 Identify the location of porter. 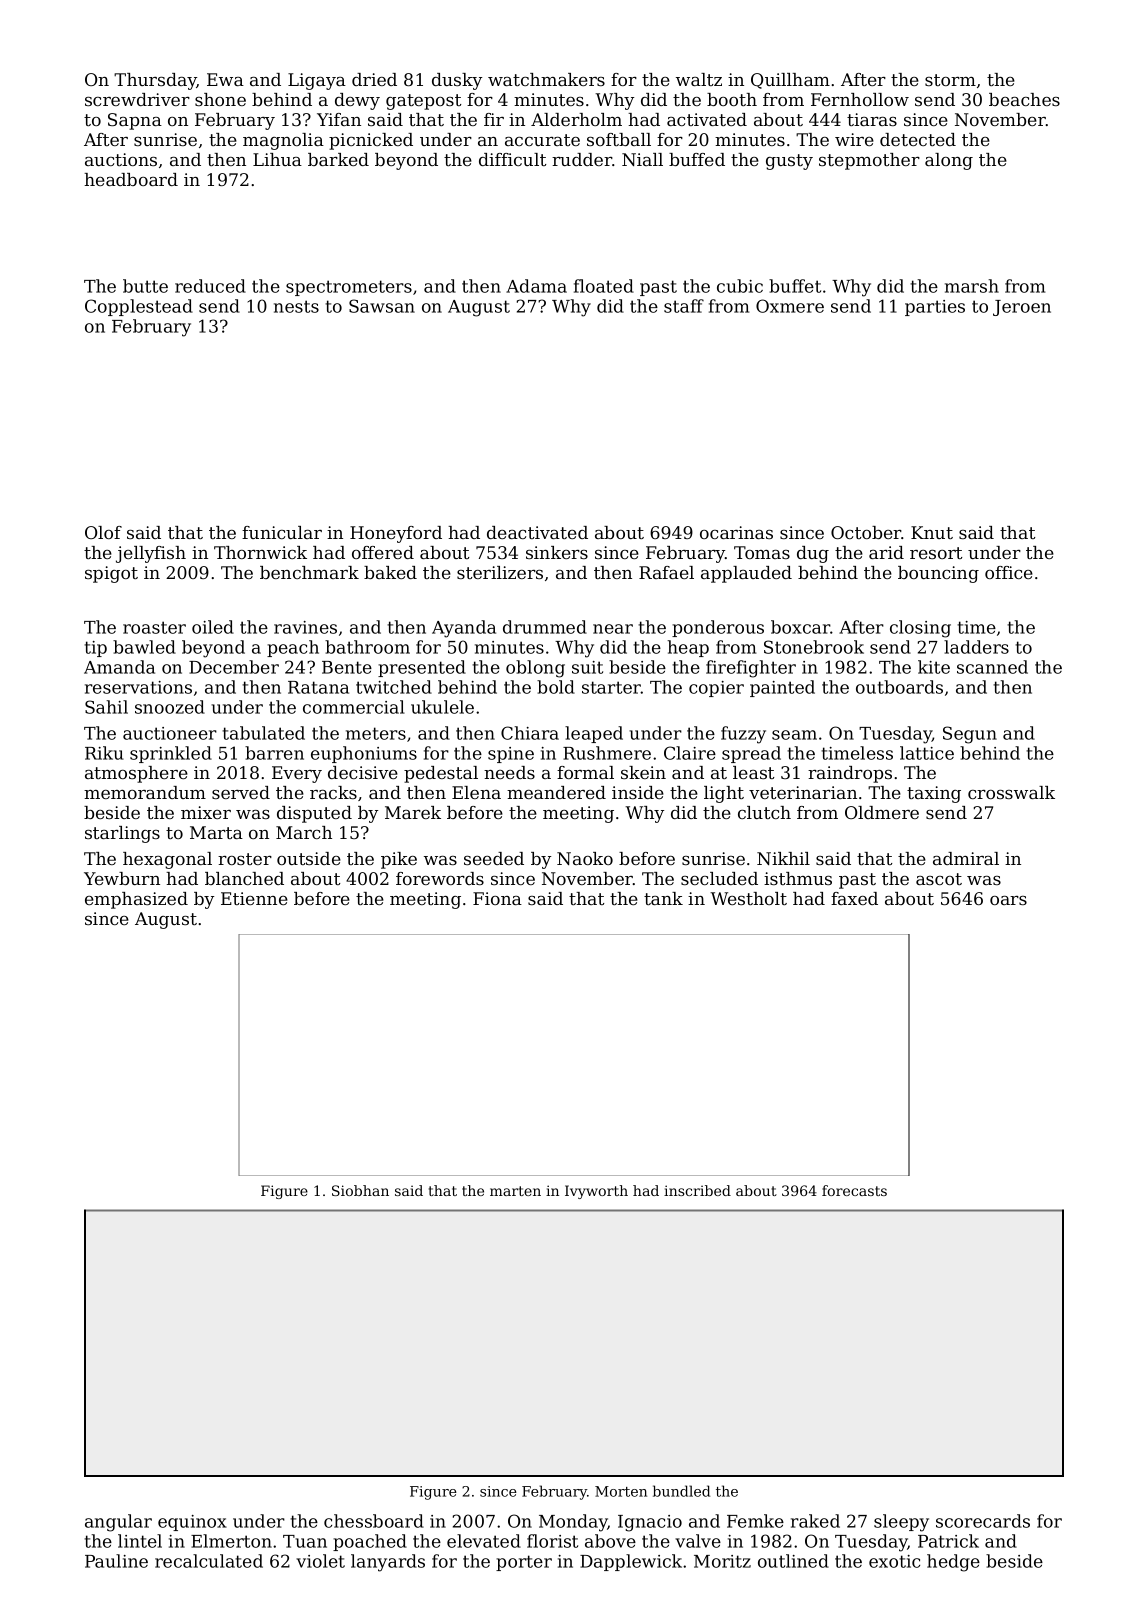
(524, 1563).
